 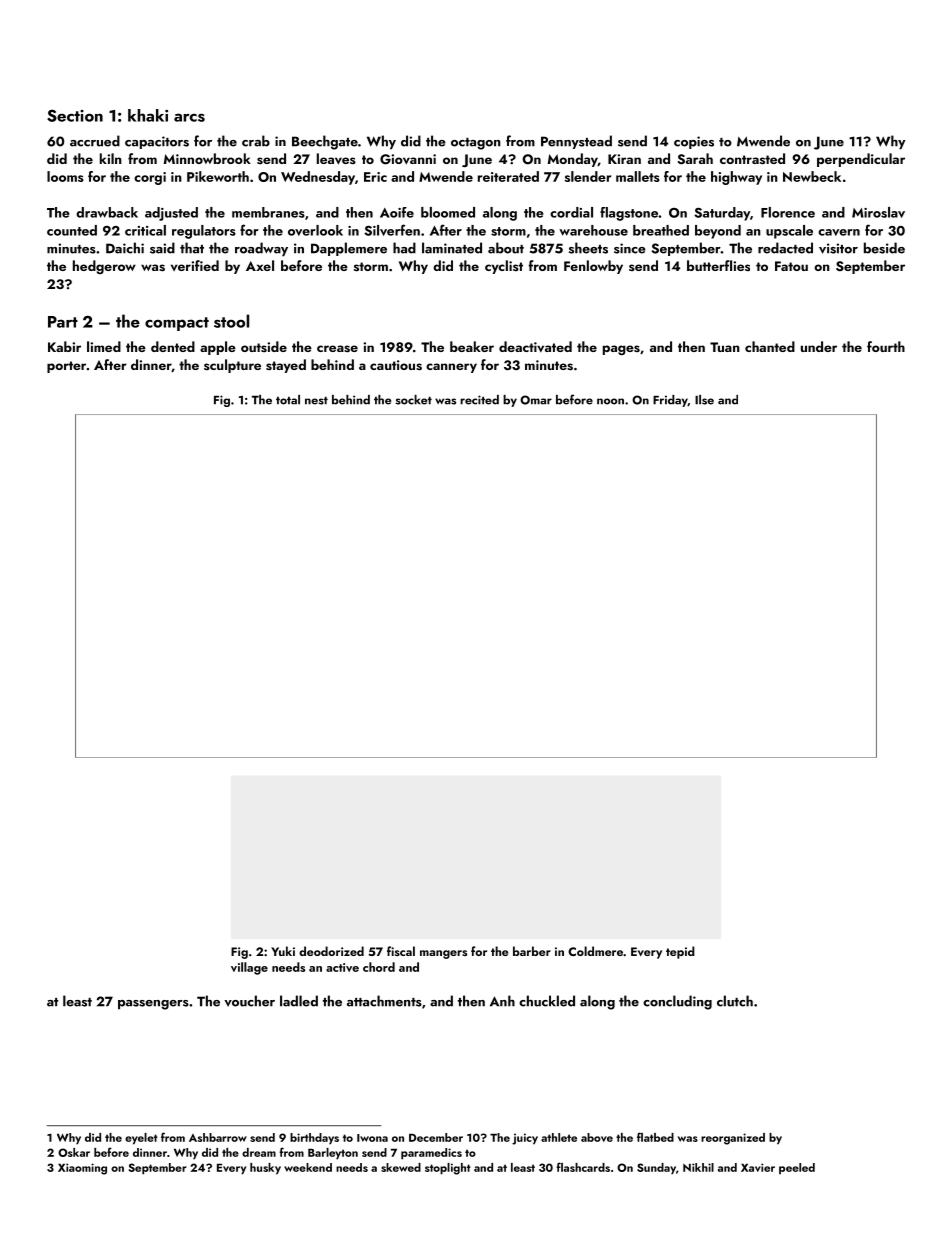 What do you see at coordinates (861, 160) in the page?
I see `perpendicular` at bounding box center [861, 160].
